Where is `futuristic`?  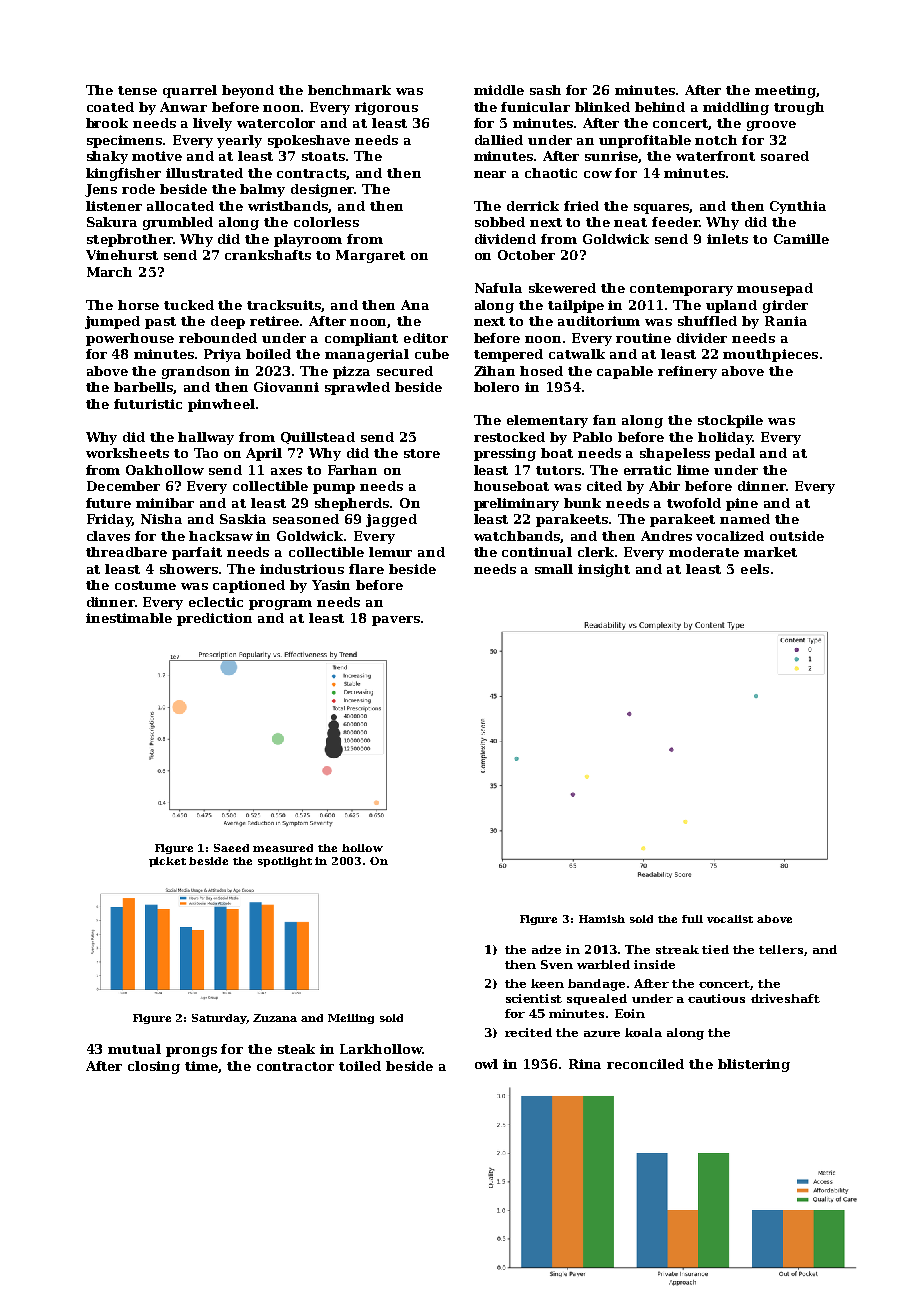
futuristic is located at coordinates (148, 404).
